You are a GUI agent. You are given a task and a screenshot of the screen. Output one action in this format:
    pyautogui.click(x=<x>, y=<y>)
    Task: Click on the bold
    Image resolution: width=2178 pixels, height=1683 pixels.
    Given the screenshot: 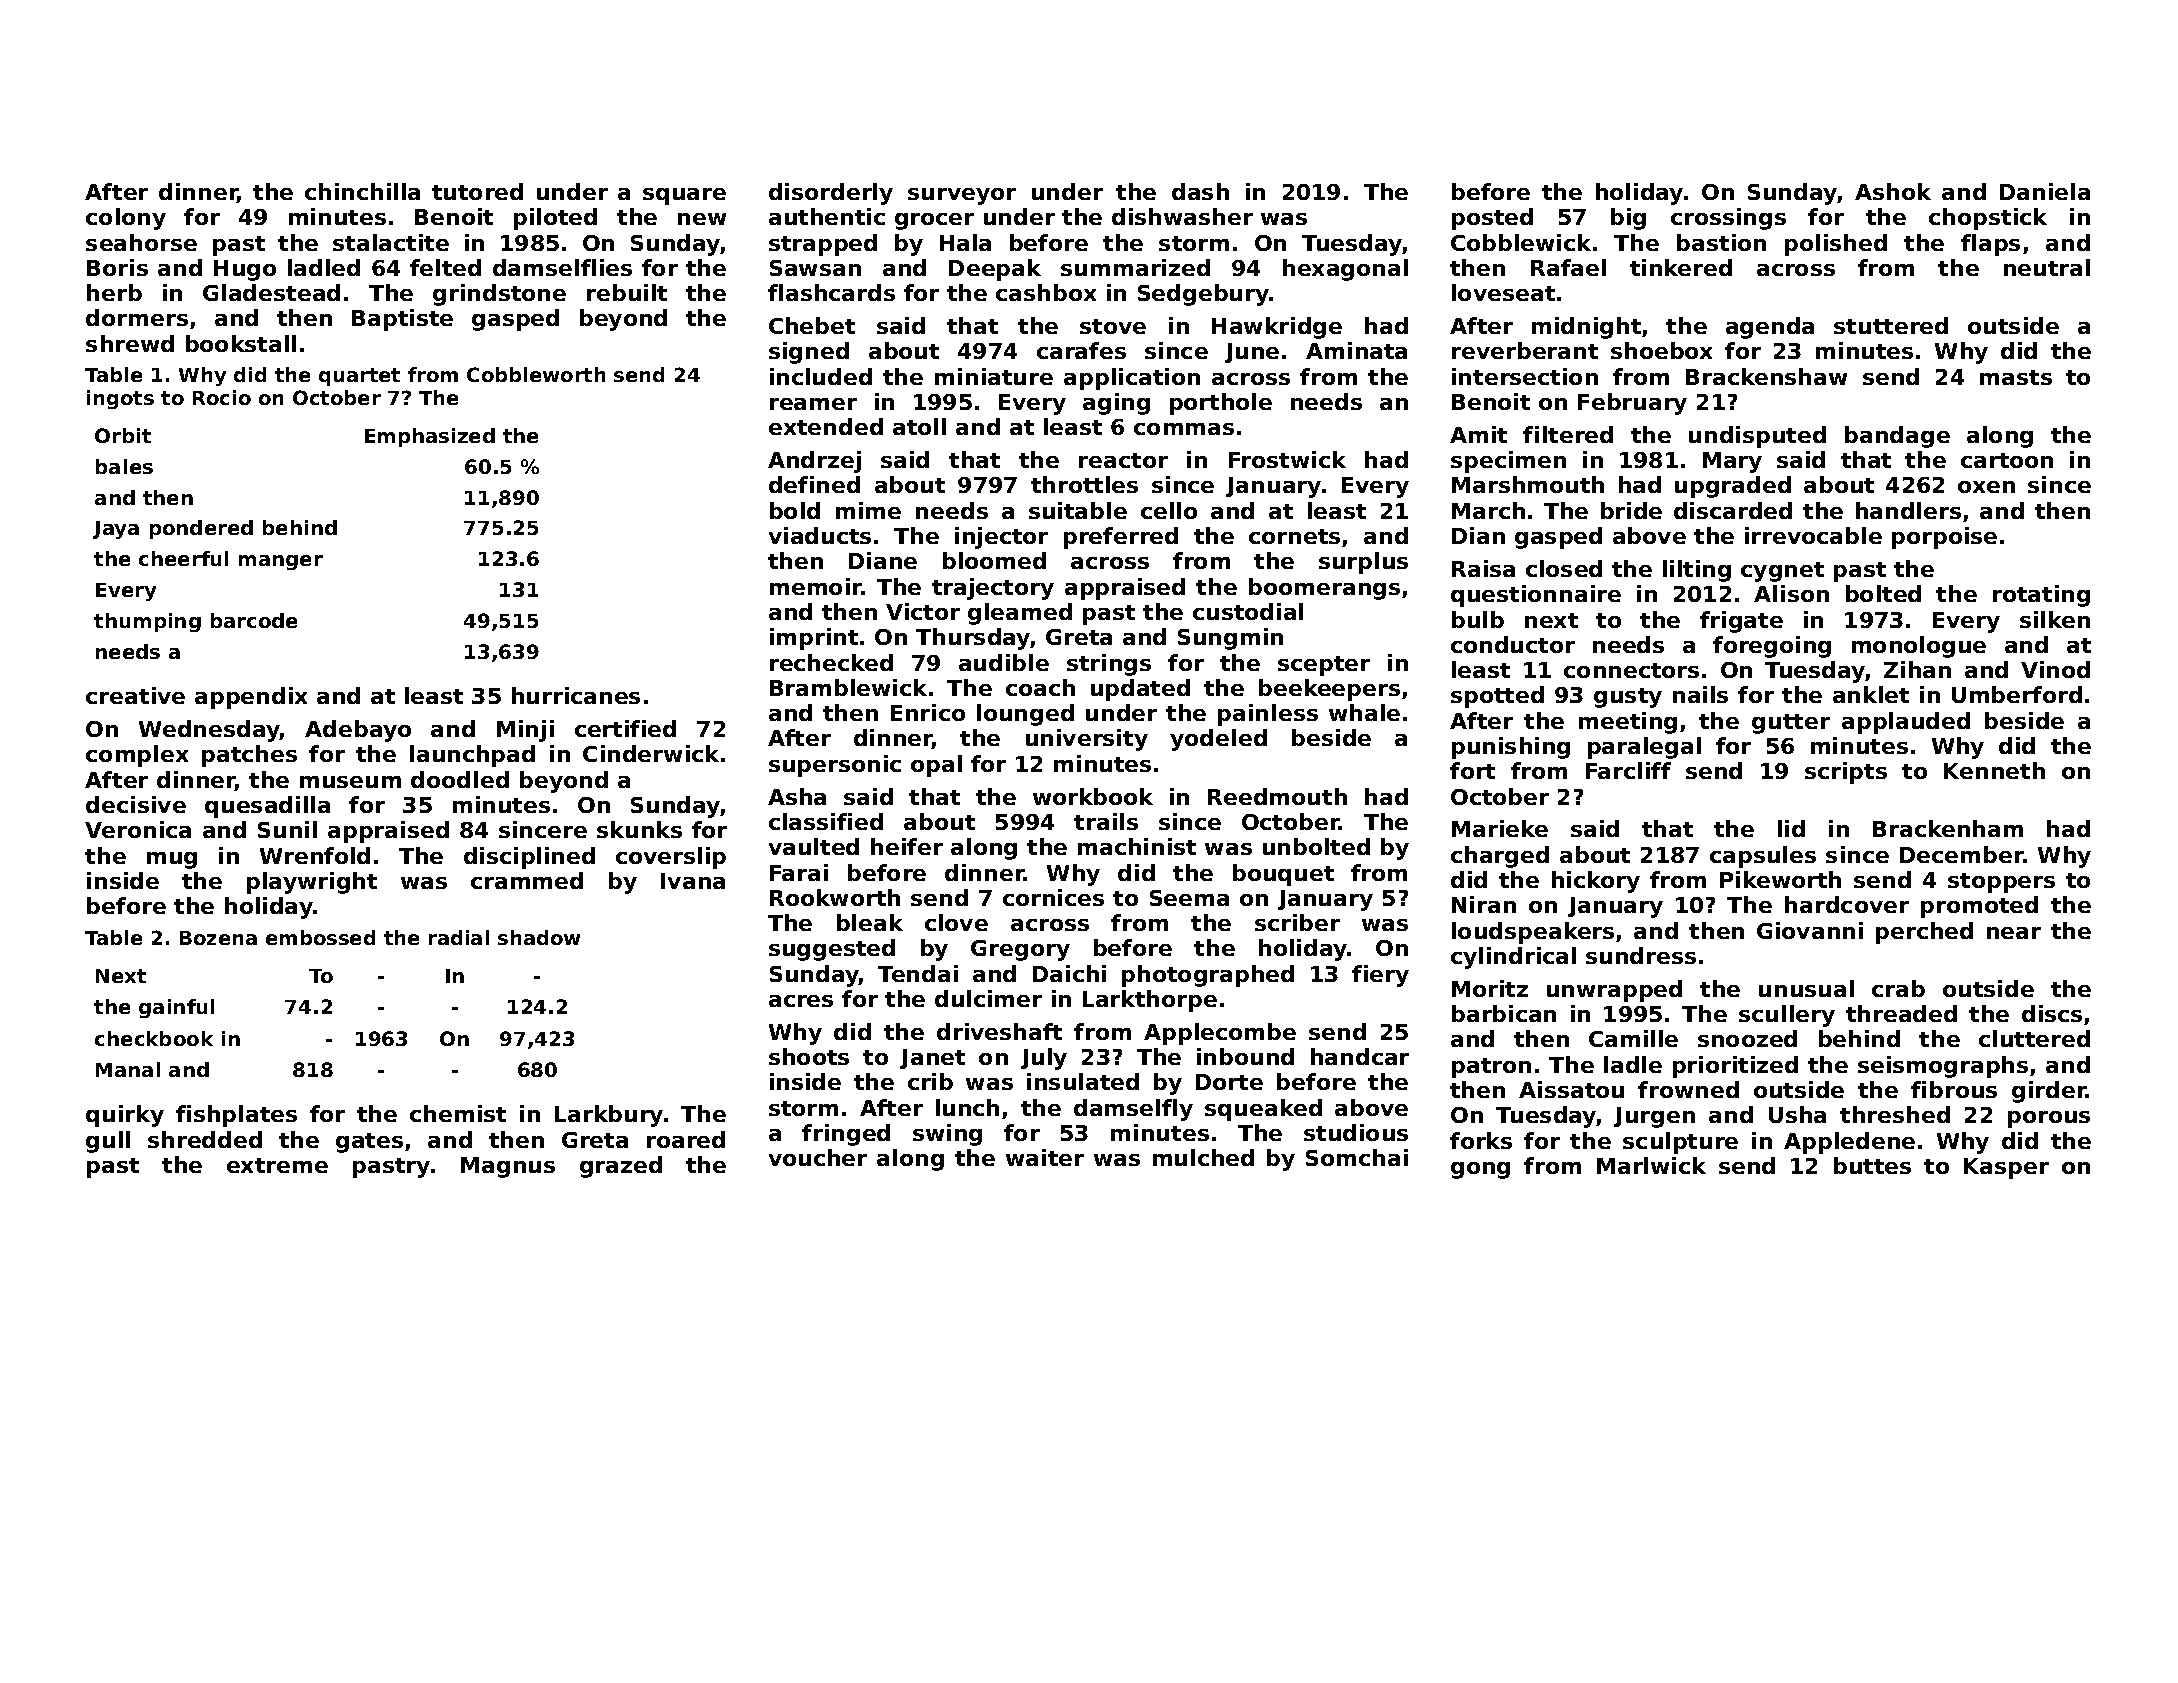 What is the action you would take?
    pyautogui.click(x=795, y=510)
